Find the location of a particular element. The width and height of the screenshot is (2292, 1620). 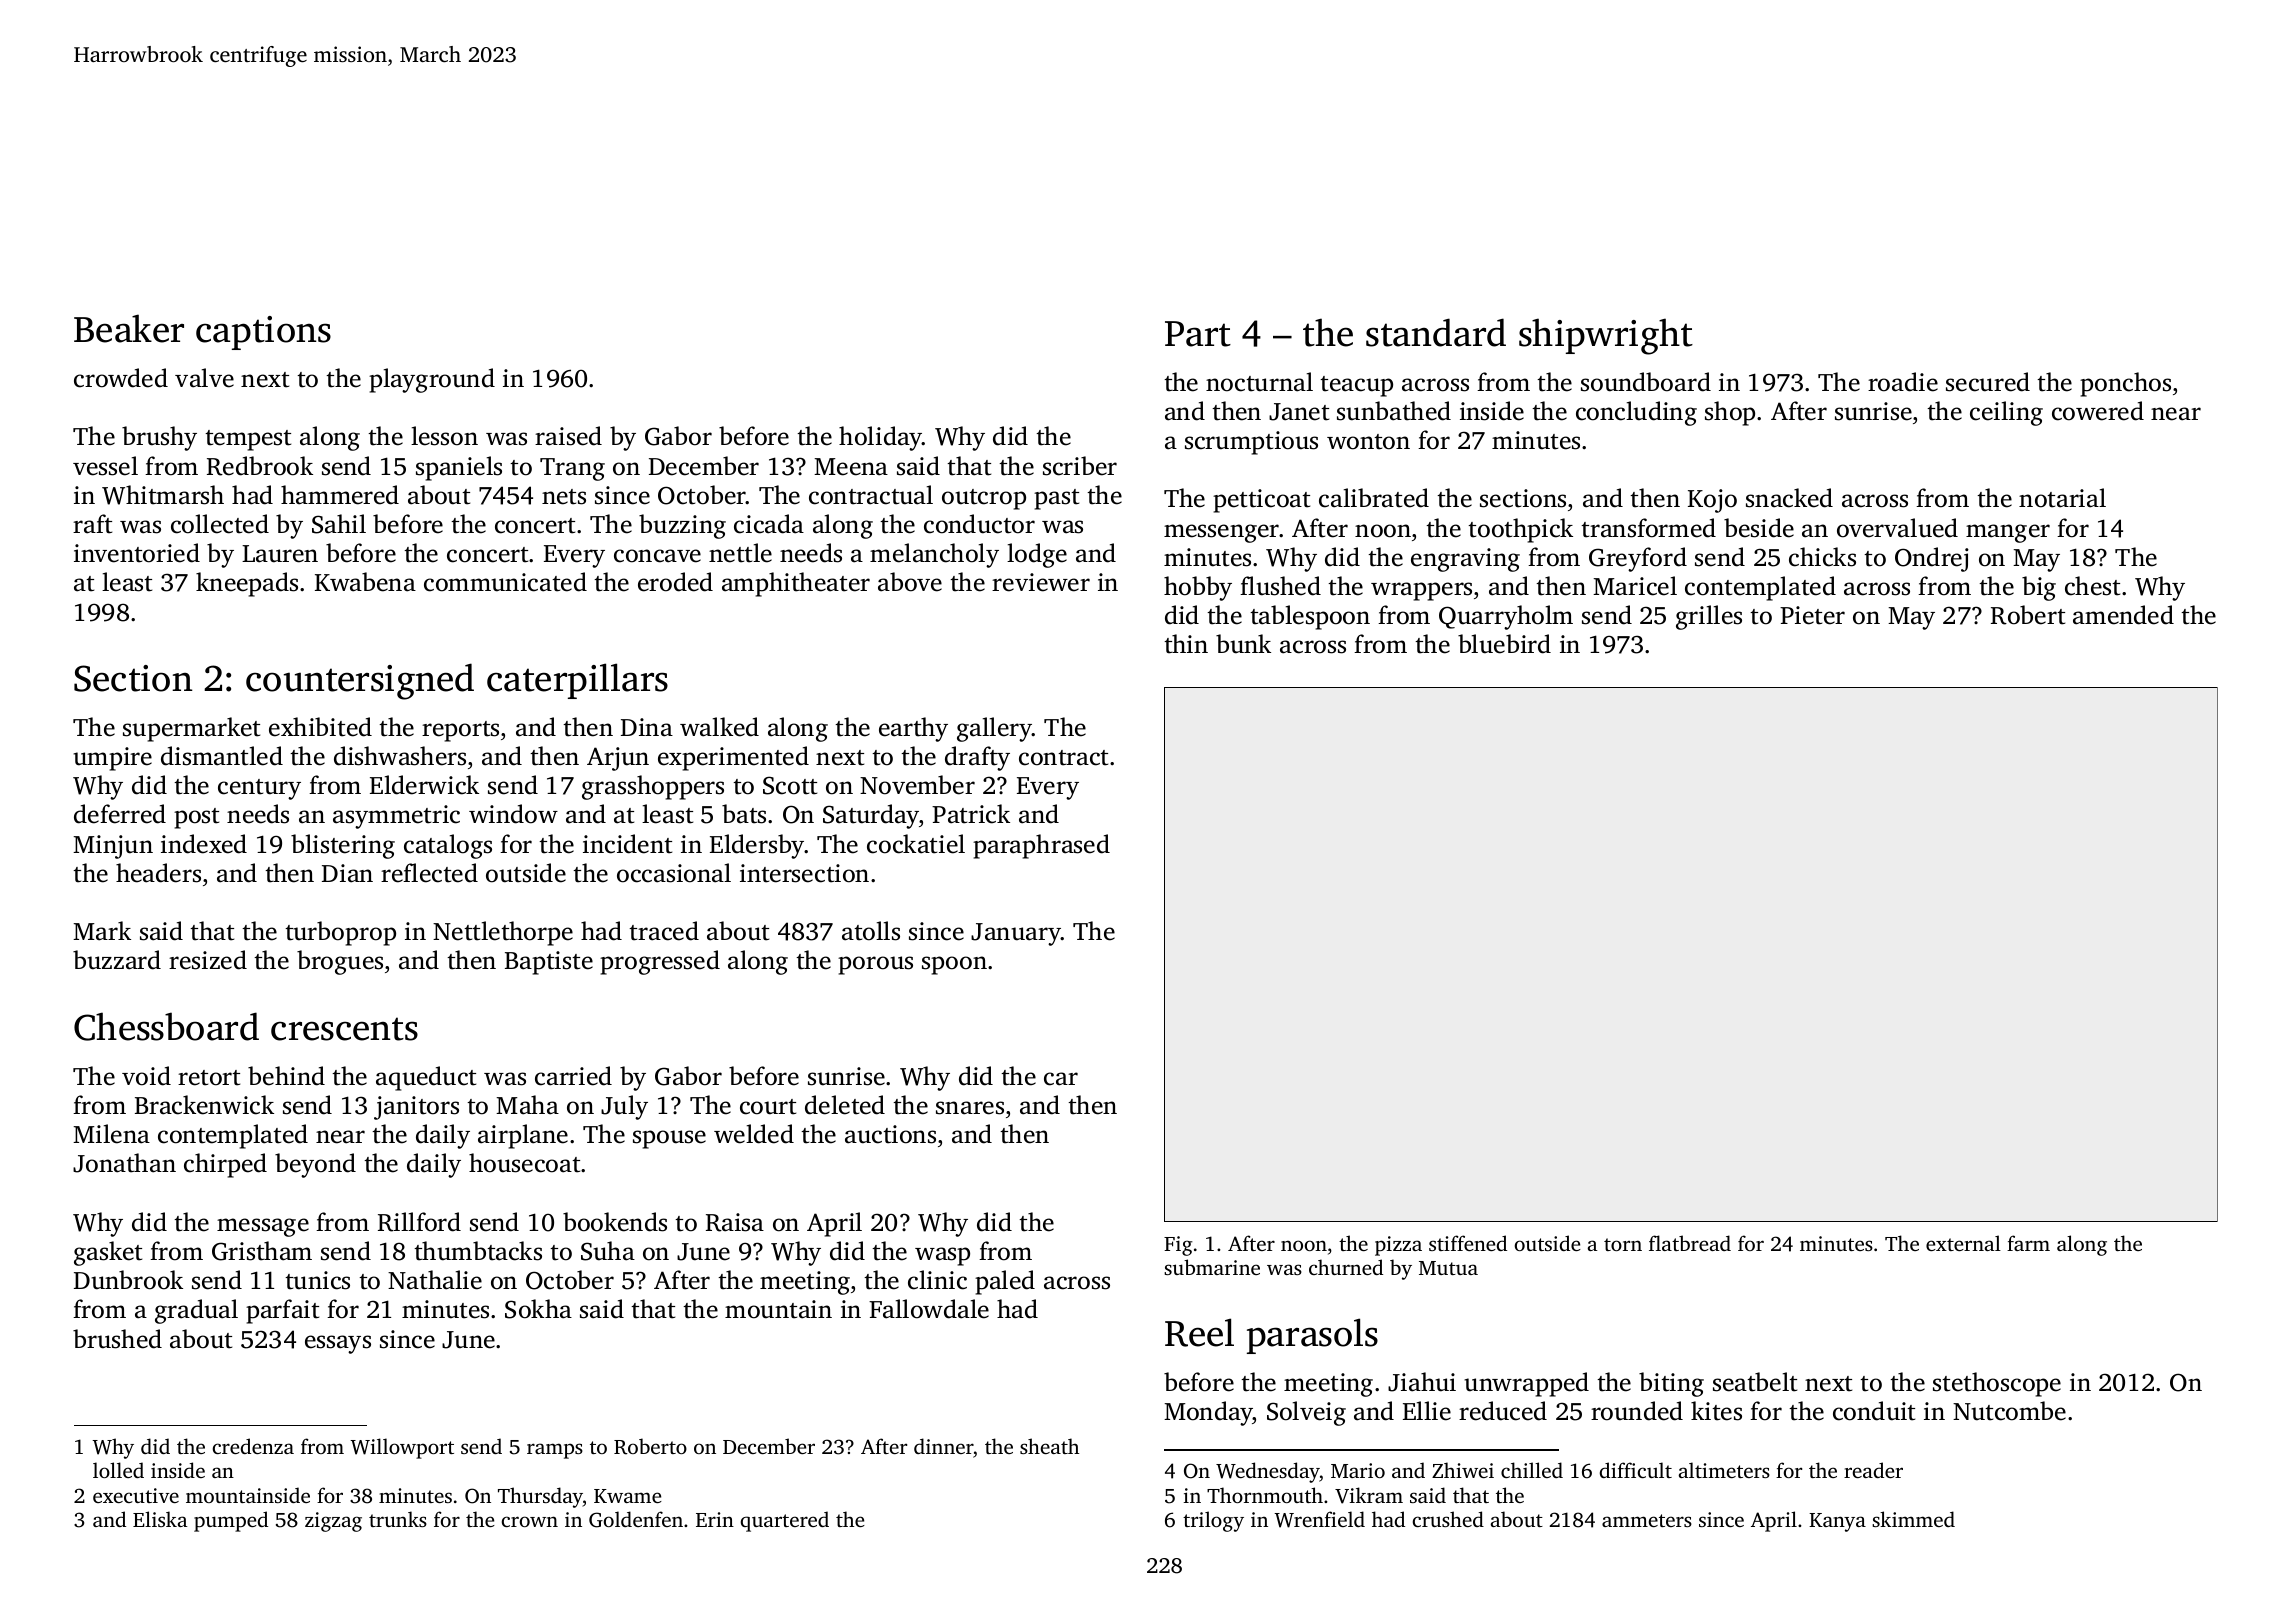

snares is located at coordinates (970, 1108).
